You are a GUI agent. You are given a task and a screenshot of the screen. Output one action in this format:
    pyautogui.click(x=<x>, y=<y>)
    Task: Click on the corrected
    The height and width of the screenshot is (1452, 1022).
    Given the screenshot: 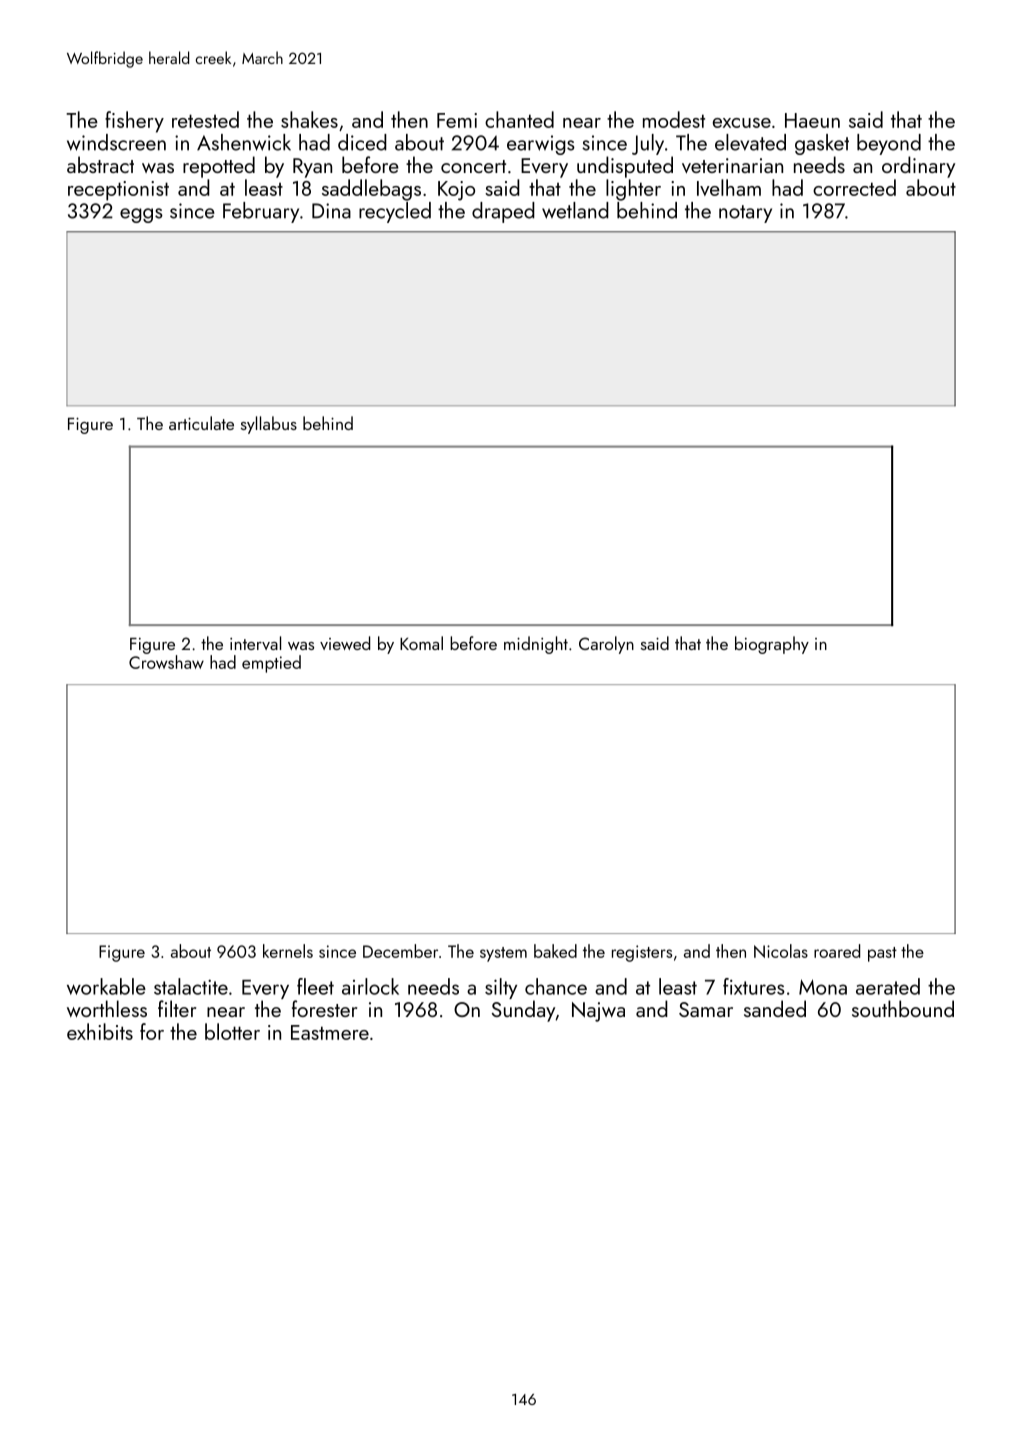 What is the action you would take?
    pyautogui.click(x=854, y=187)
